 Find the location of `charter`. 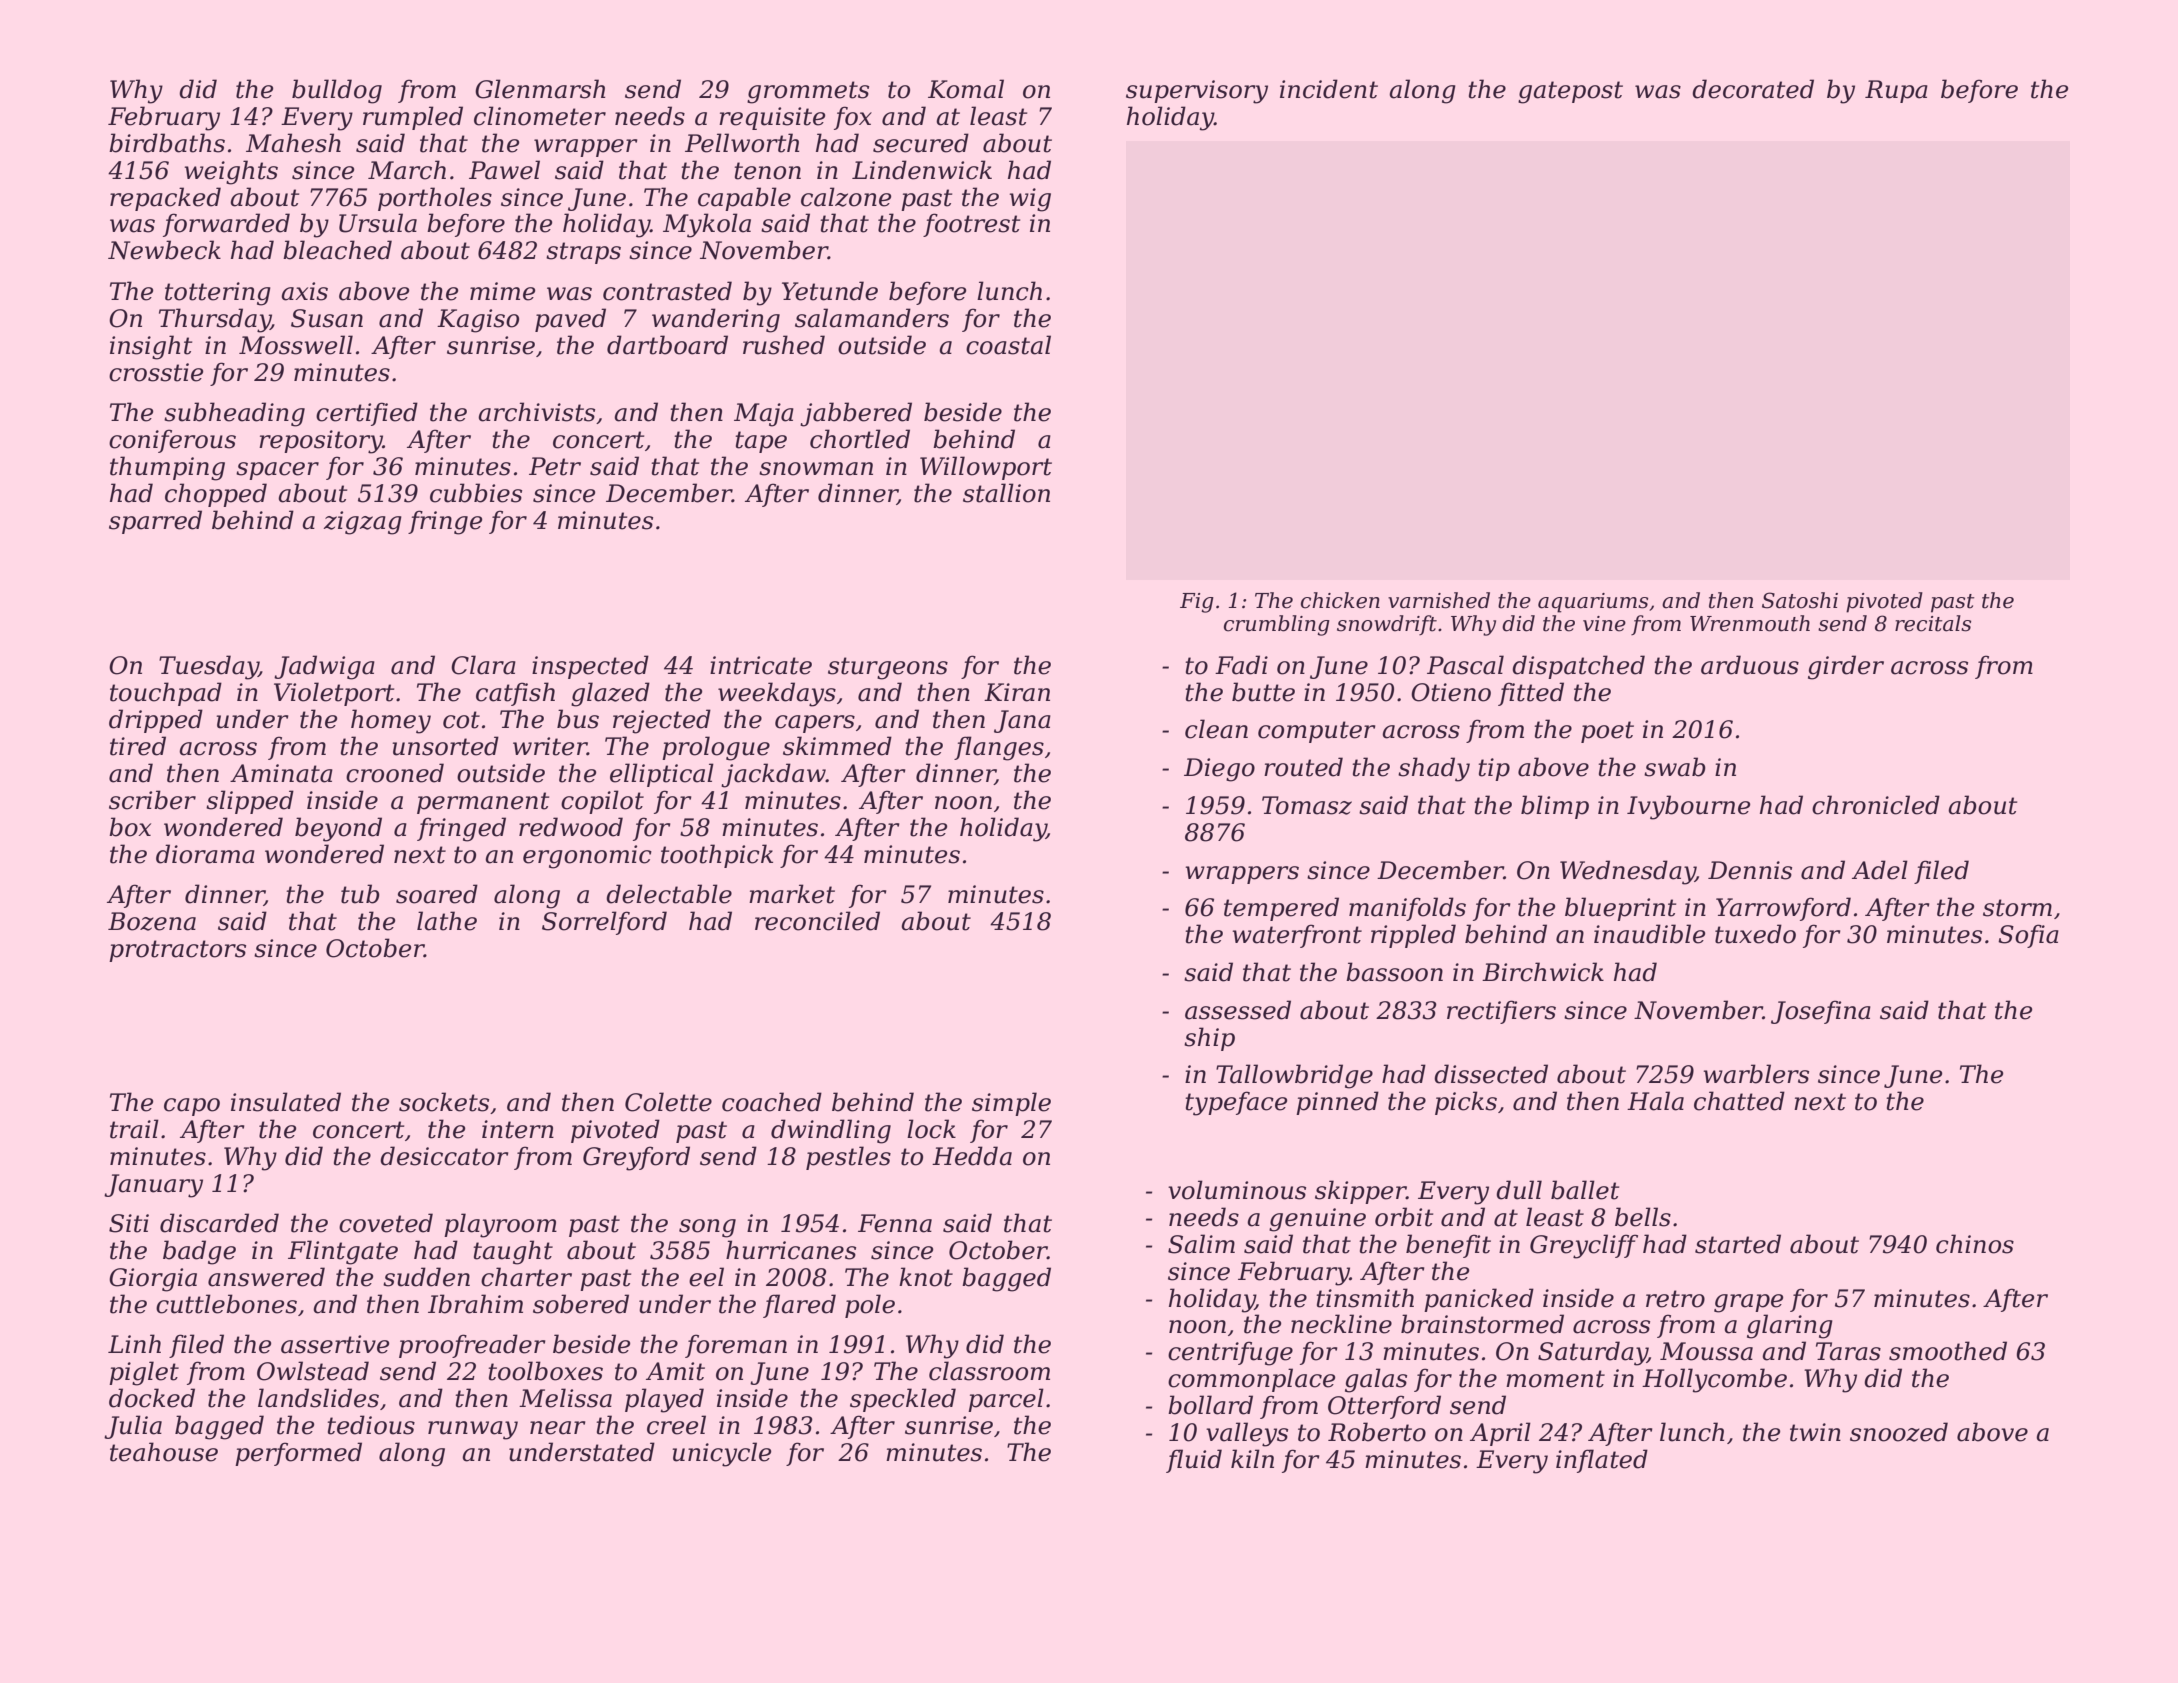

charter is located at coordinates (526, 1277).
